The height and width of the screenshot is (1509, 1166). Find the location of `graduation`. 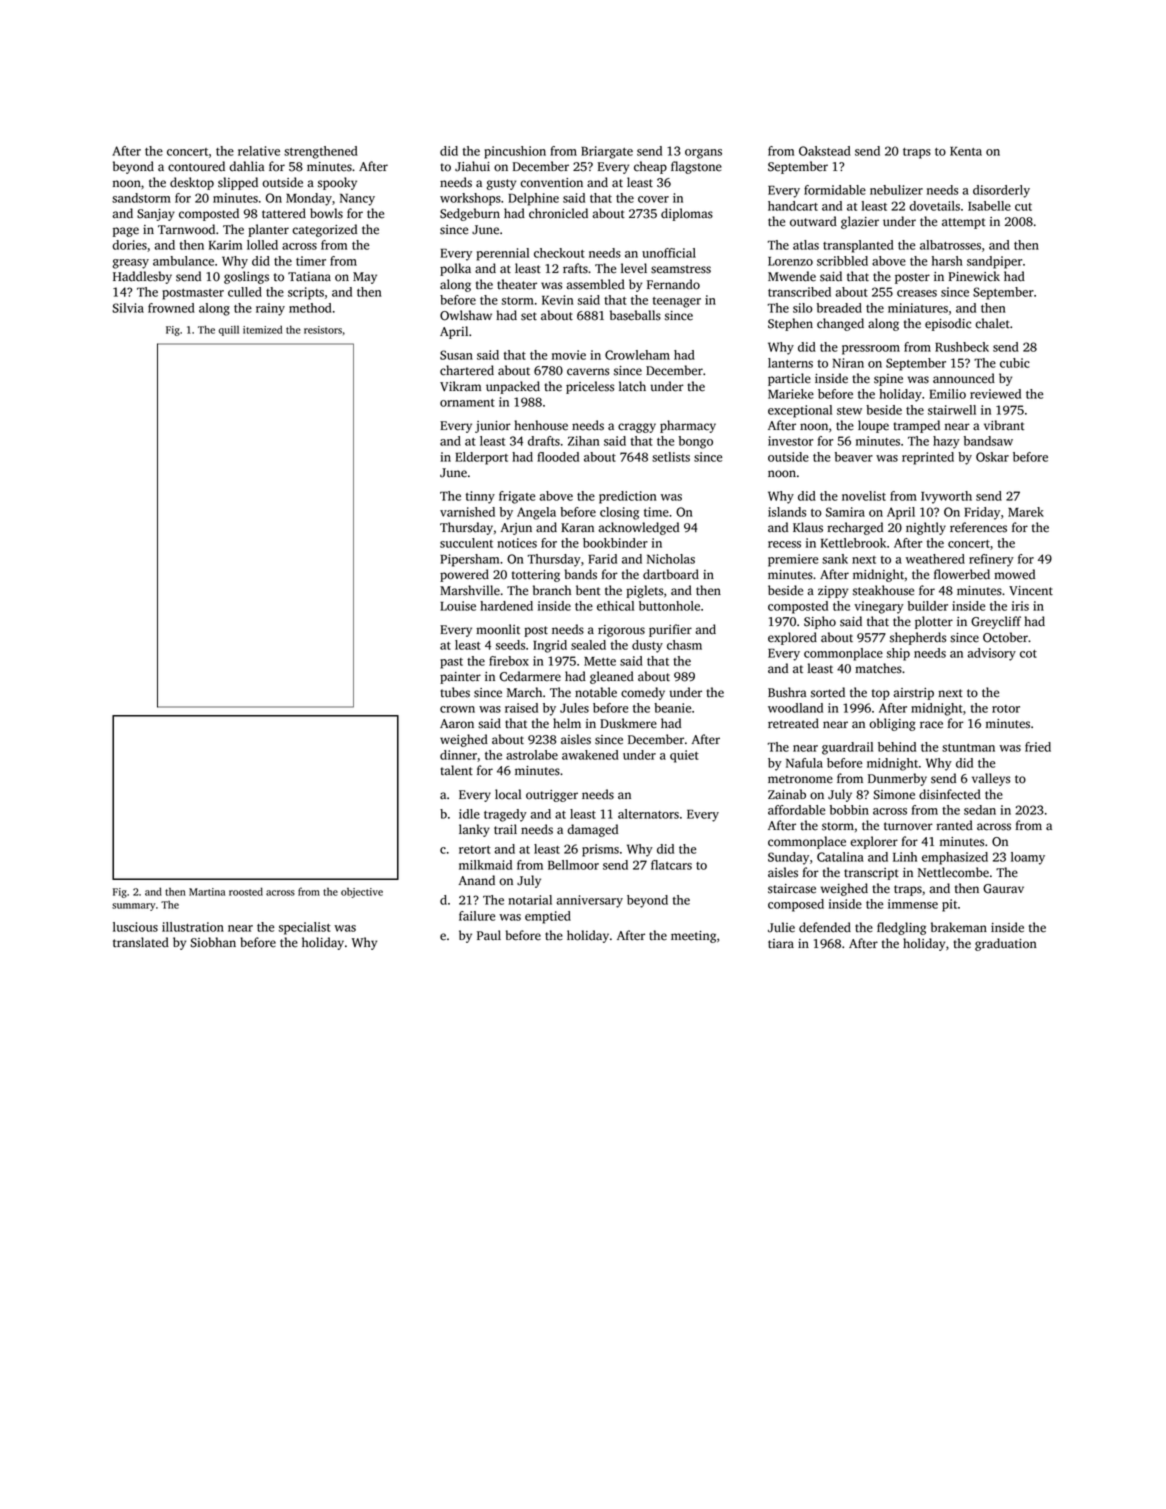

graduation is located at coordinates (1006, 944).
